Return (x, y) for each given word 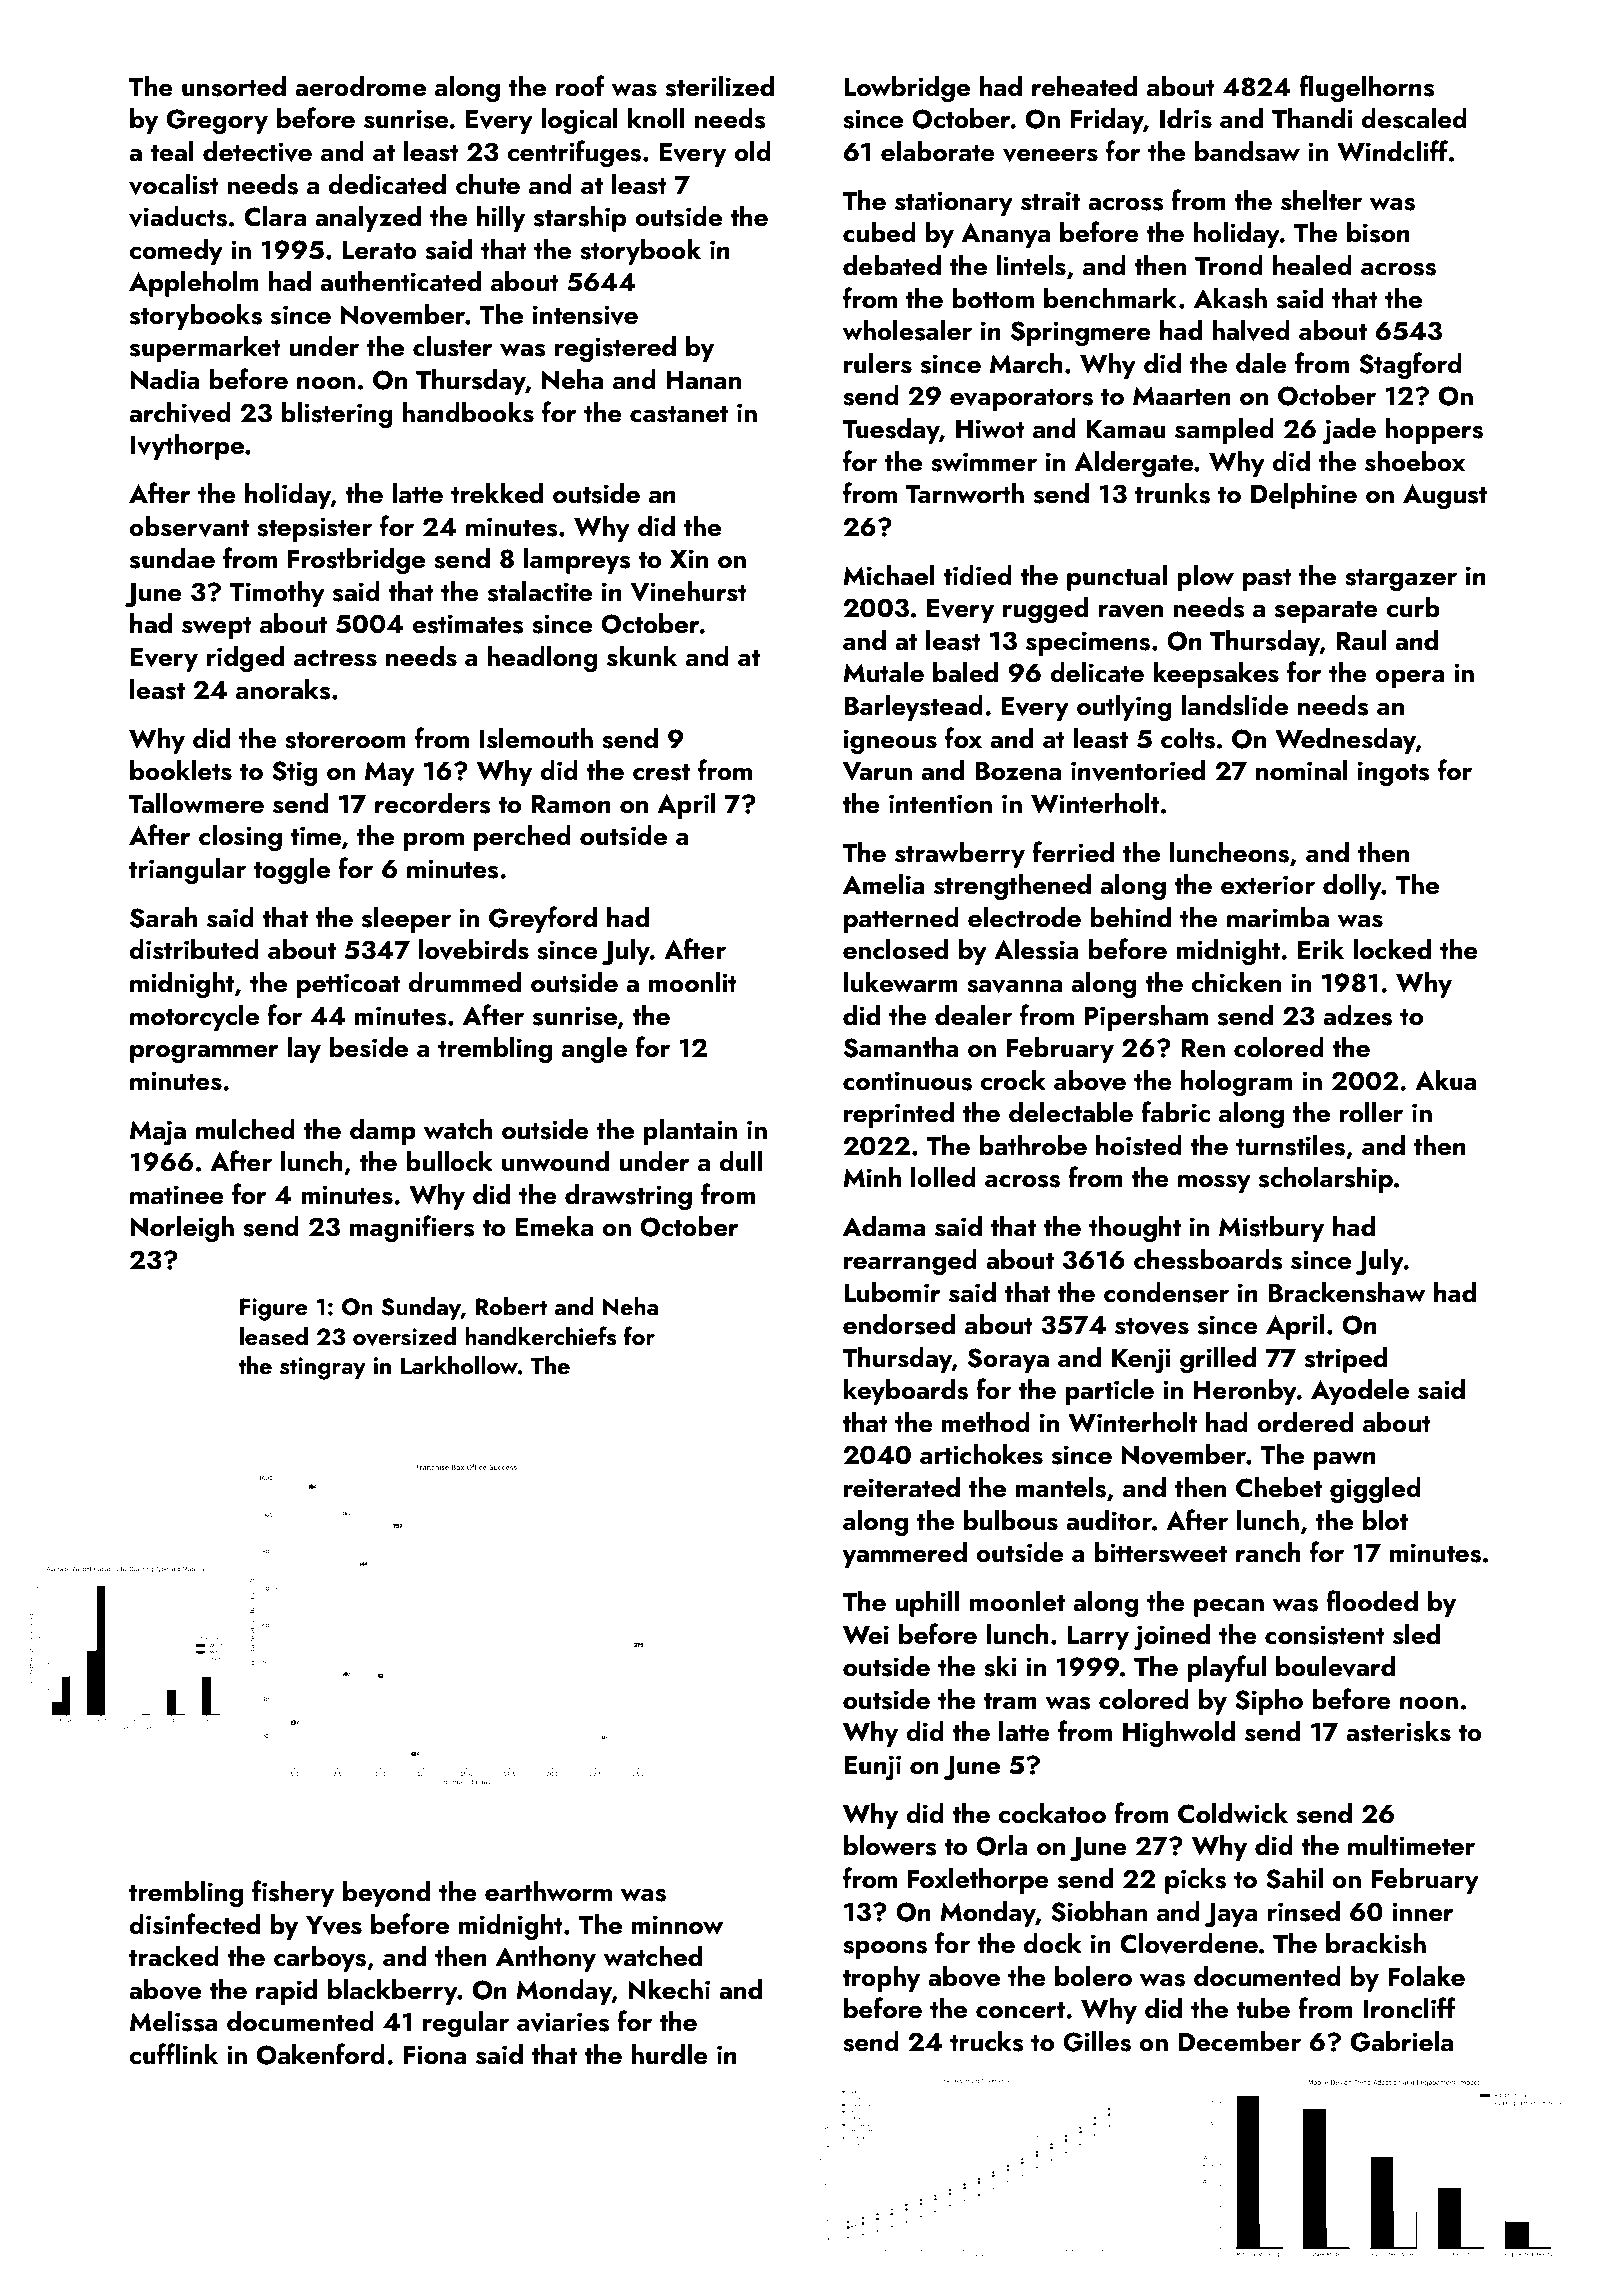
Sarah (163, 917)
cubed (879, 232)
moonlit (693, 982)
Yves (334, 1925)
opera (1410, 678)
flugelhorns (1367, 88)
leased (274, 1336)
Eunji (872, 1767)
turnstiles (1290, 1145)
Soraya (1008, 1360)
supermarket (205, 349)
